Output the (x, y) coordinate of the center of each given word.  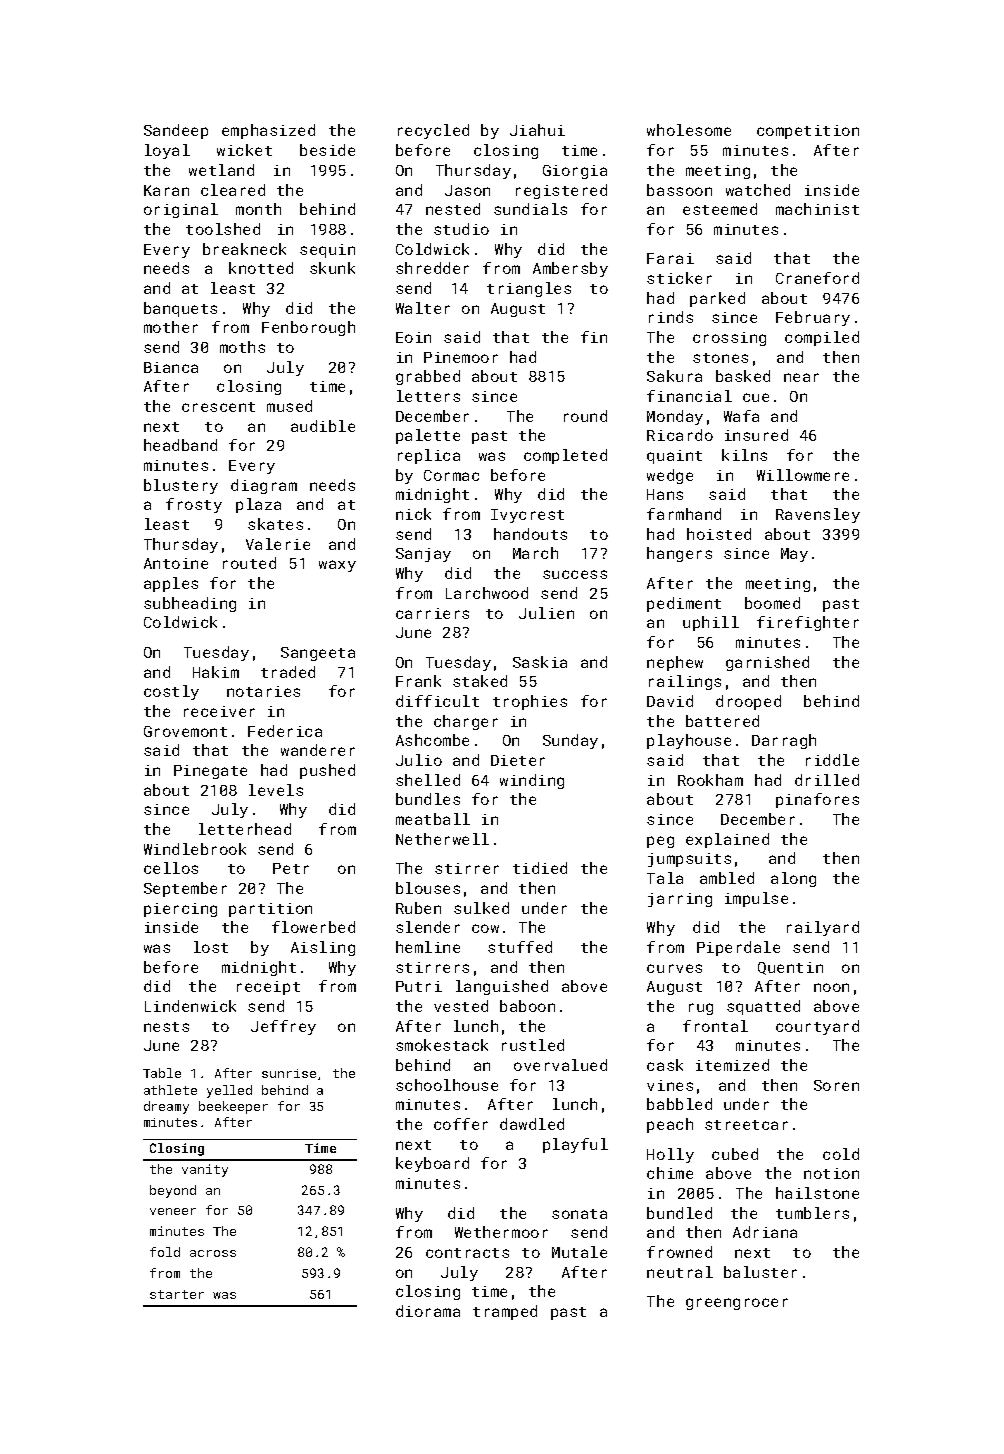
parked (717, 299)
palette (428, 436)
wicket (244, 150)
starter (177, 1294)
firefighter (808, 623)
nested (453, 209)
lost (211, 947)
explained (727, 840)
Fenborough (308, 328)
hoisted (719, 534)
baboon (527, 1006)
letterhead (245, 829)
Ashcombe (432, 740)
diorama (428, 1311)
